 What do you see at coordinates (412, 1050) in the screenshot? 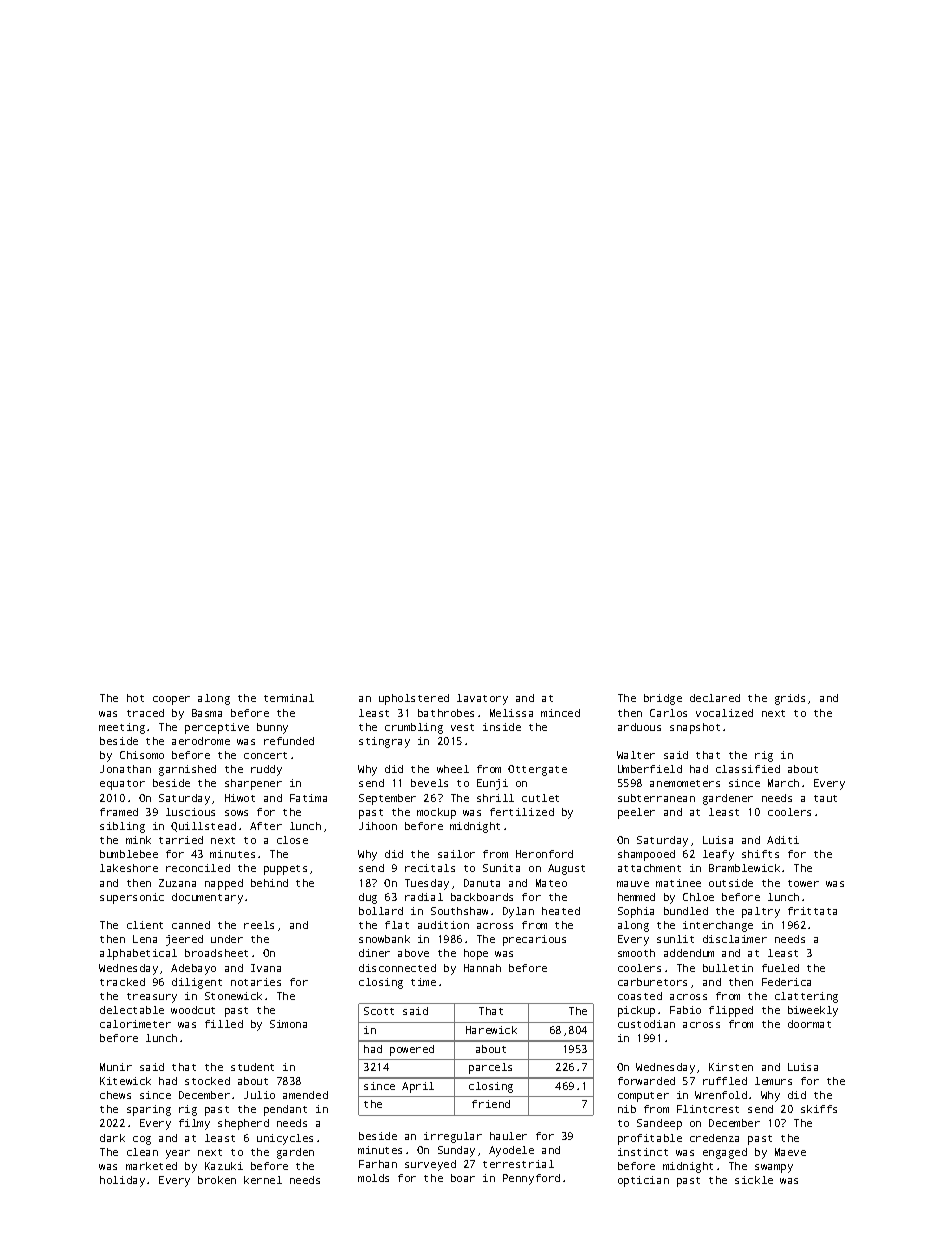
I see `powered` at bounding box center [412, 1050].
